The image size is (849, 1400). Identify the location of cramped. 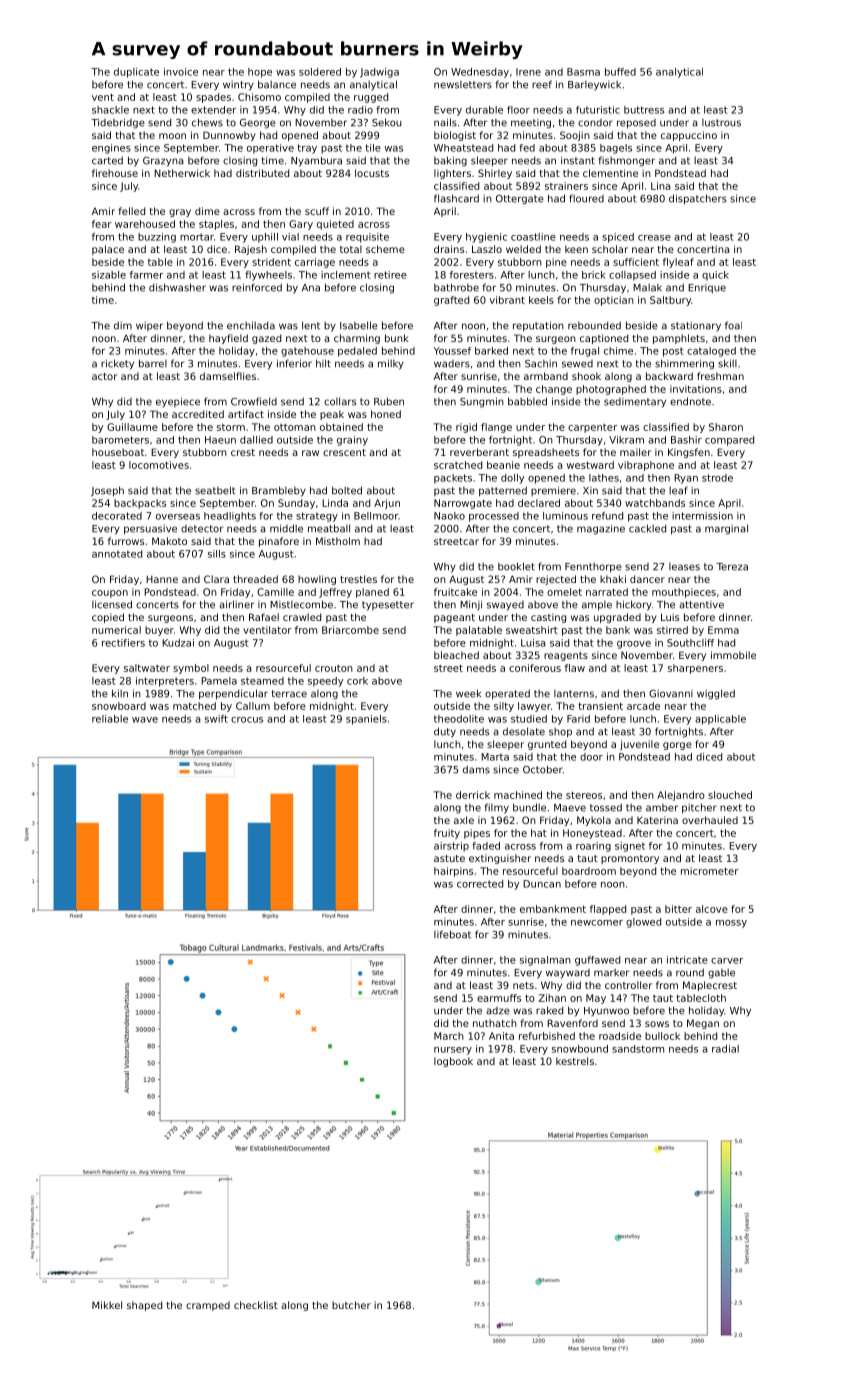
(208, 1306).
